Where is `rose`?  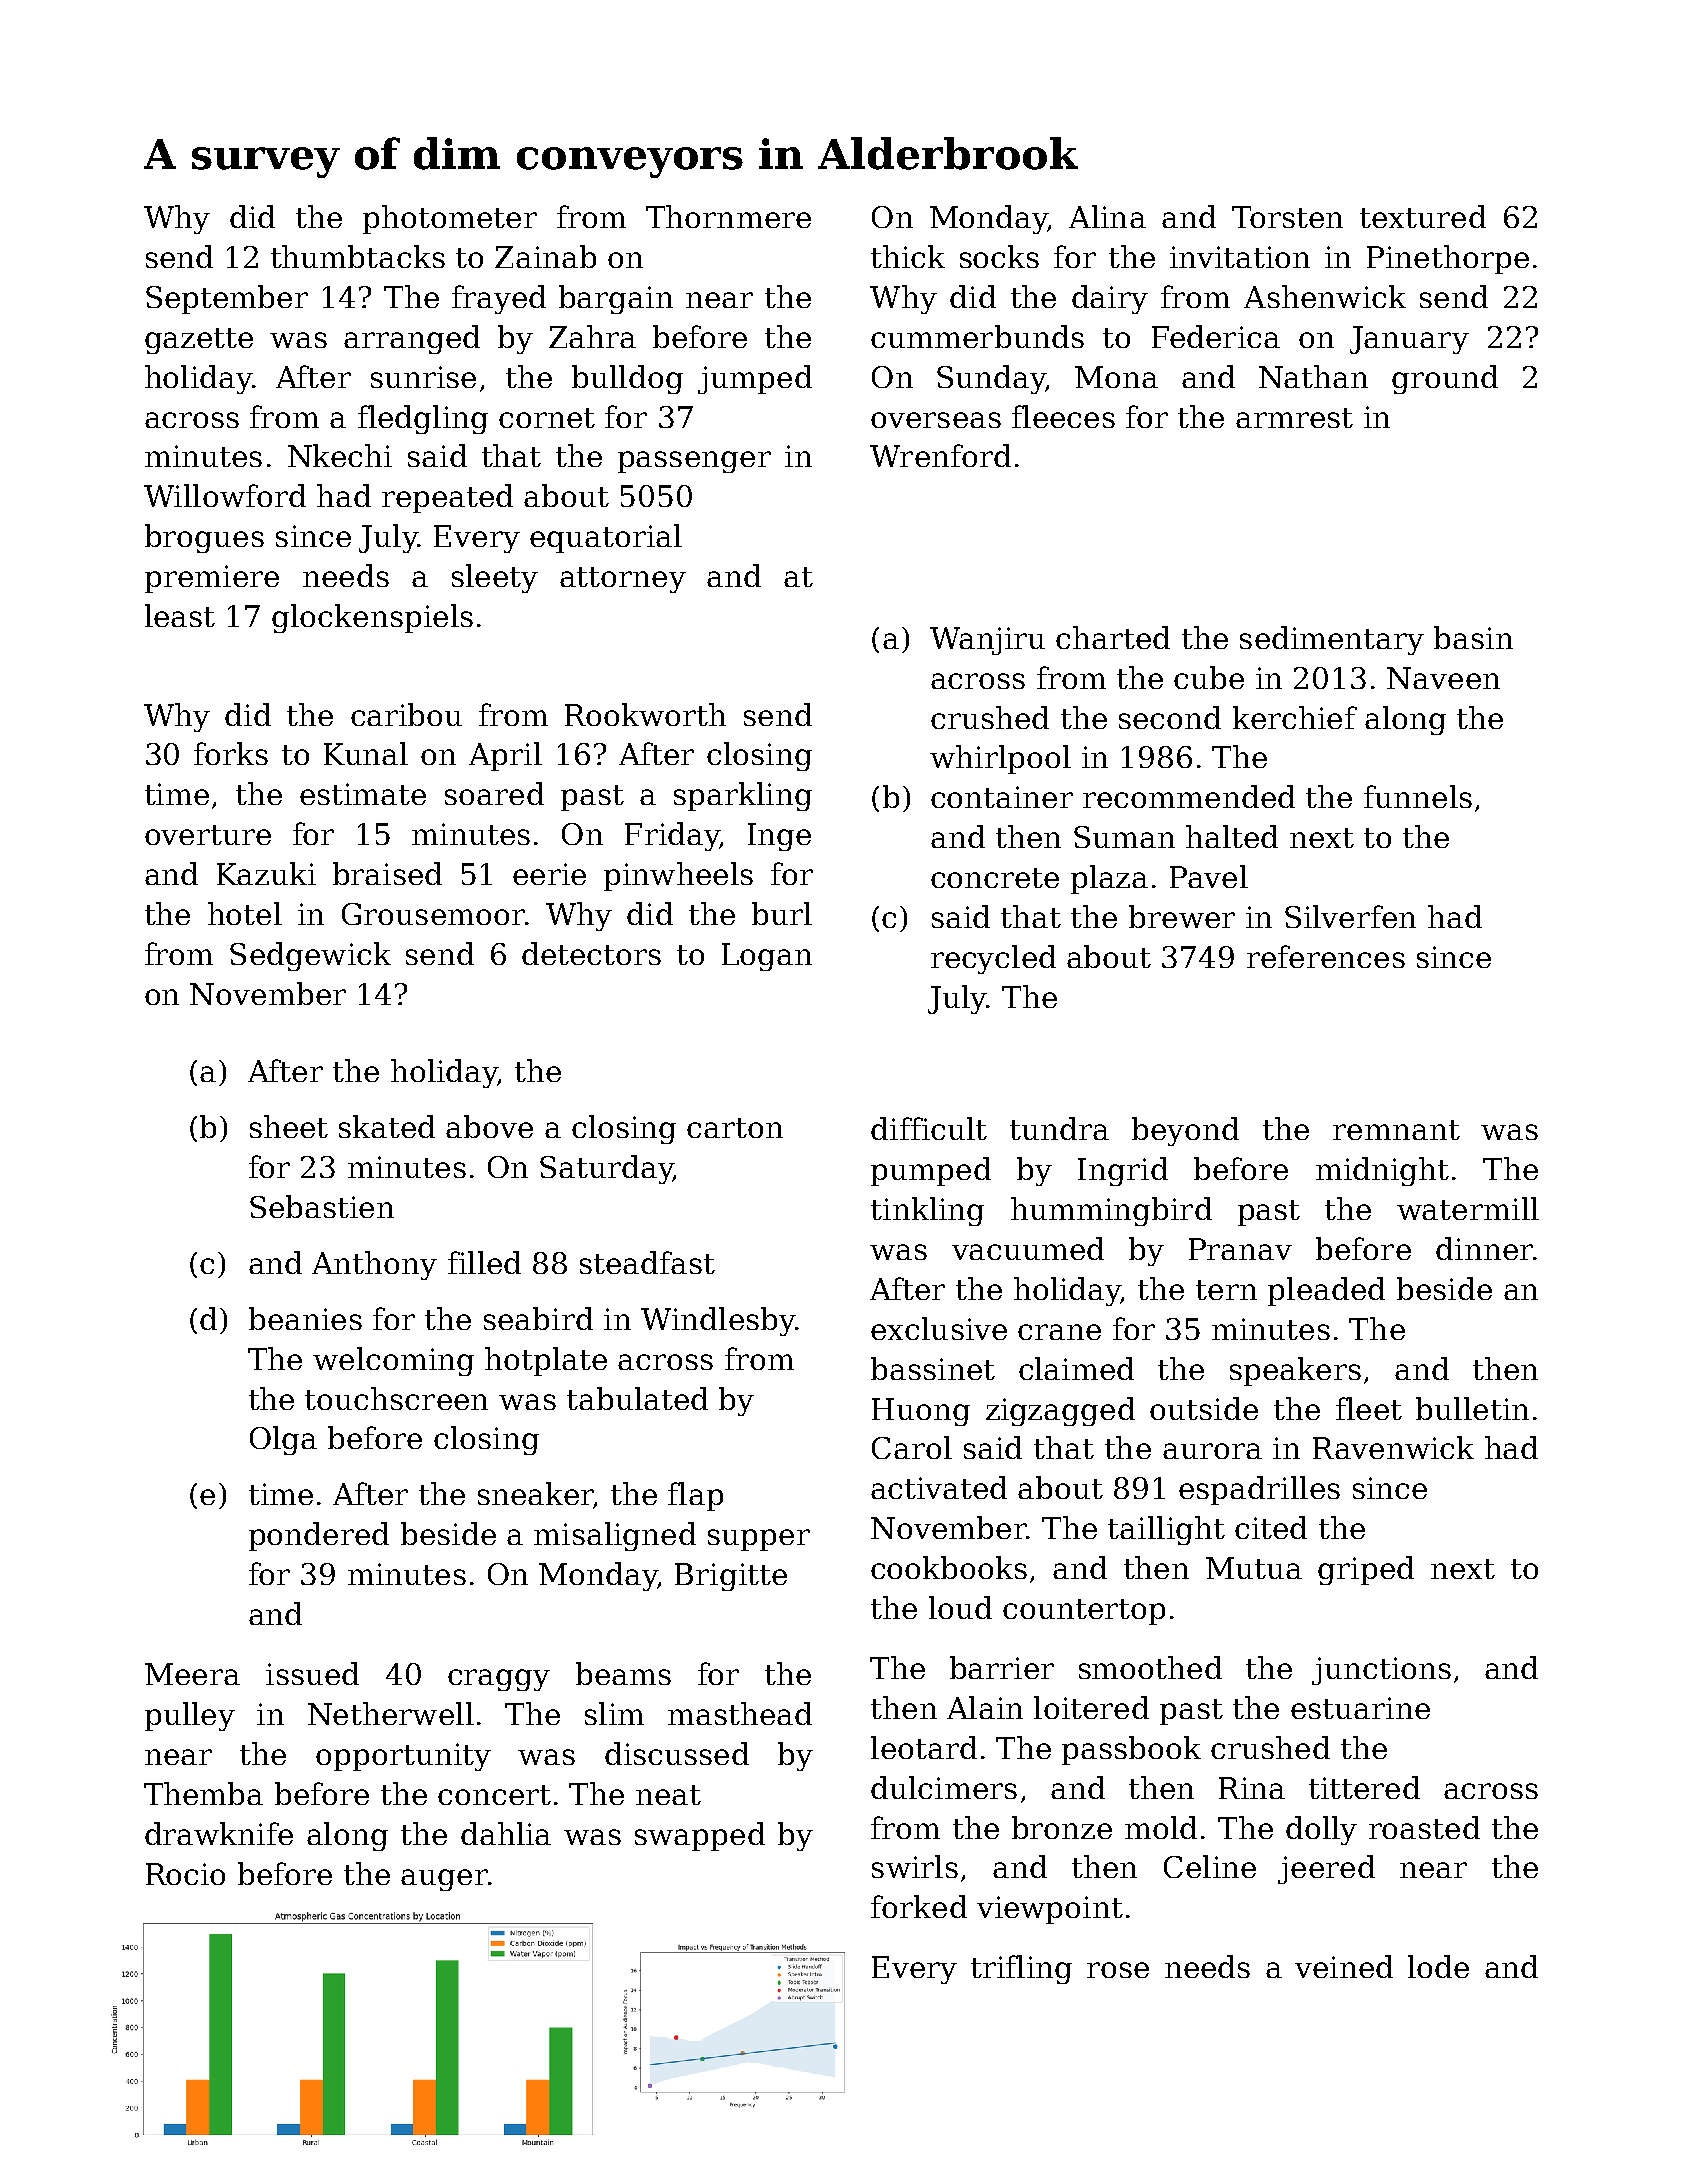
rose is located at coordinates (1118, 1970).
